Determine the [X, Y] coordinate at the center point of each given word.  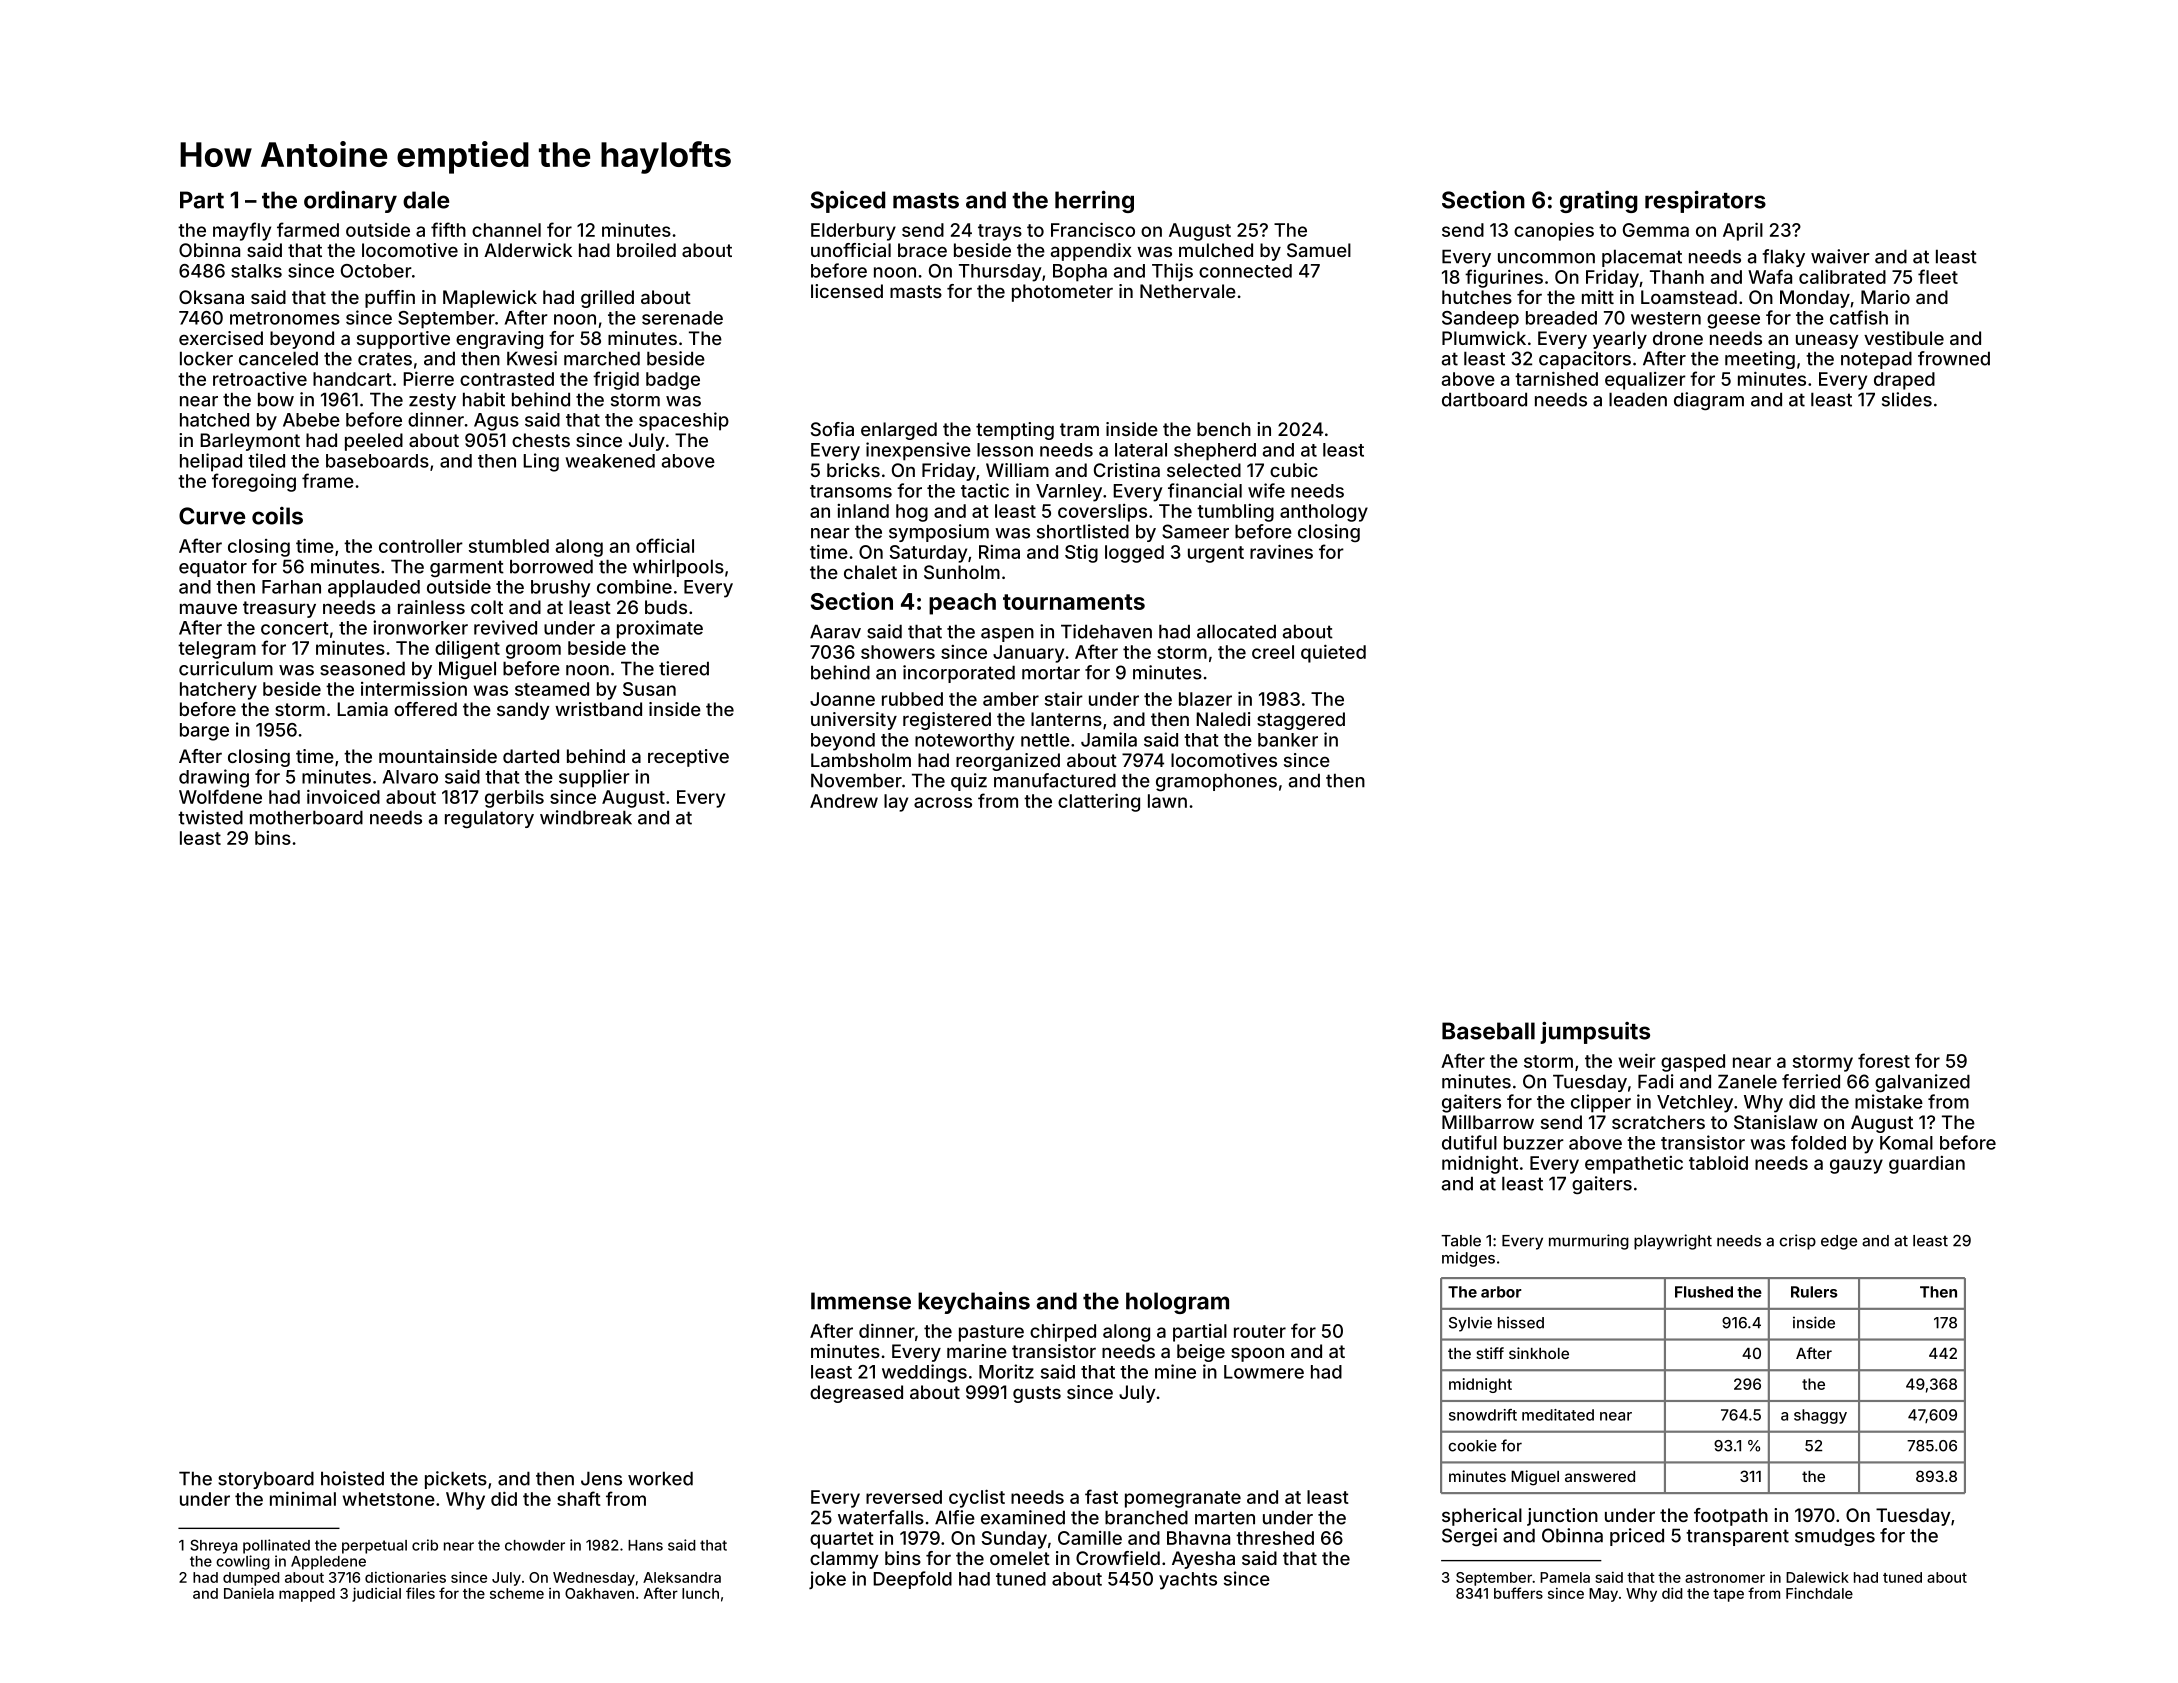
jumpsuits [1595, 1033]
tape [1728, 1595]
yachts [1188, 1581]
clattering [1099, 802]
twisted [210, 817]
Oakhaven [599, 1593]
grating [1599, 202]
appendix [1091, 252]
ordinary [350, 202]
